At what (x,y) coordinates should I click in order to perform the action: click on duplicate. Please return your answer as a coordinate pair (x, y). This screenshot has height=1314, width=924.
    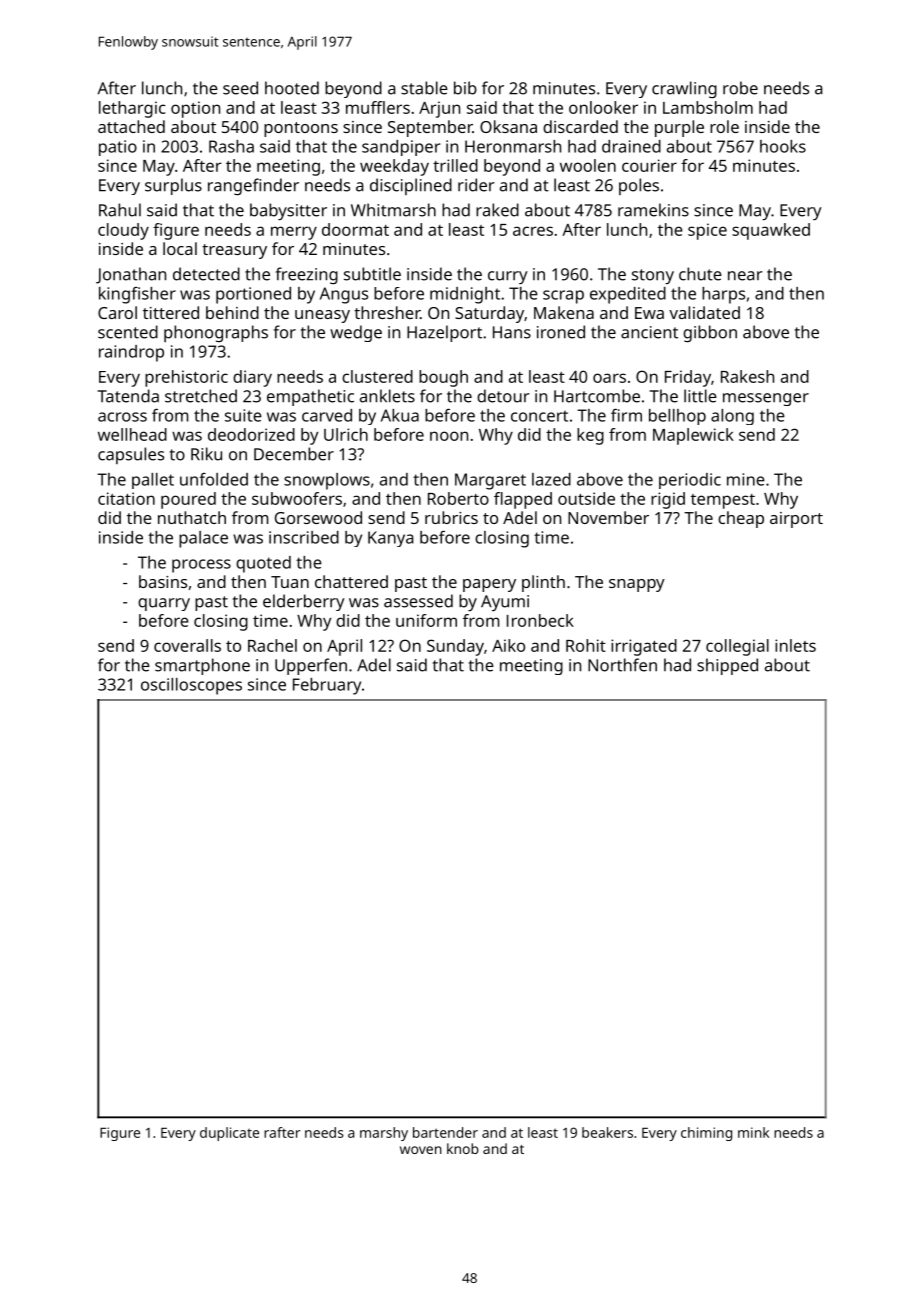
    Looking at the image, I should click on (229, 1134).
